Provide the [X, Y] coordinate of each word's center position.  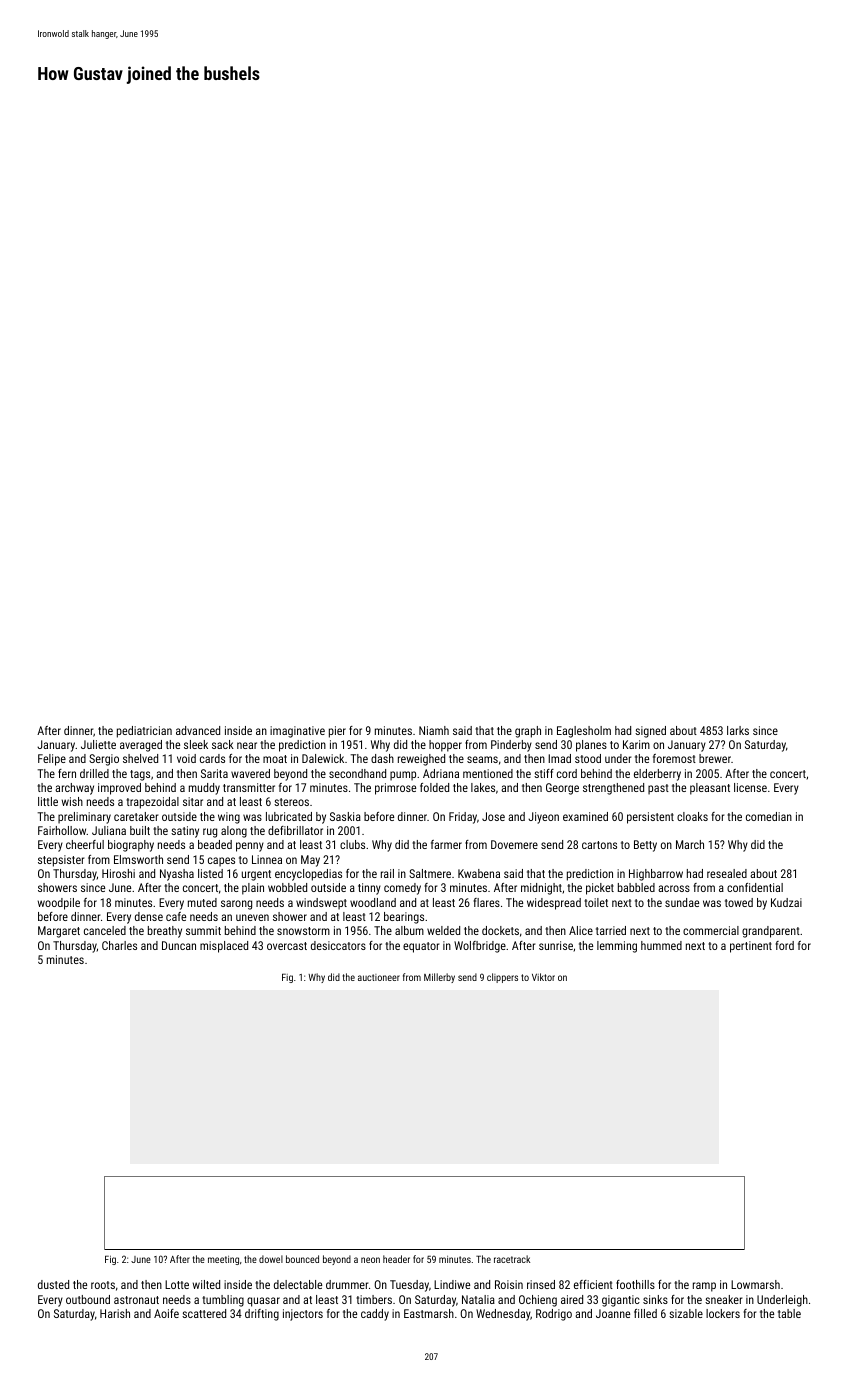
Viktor [543, 977]
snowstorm [303, 931]
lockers [723, 1313]
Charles [119, 945]
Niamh [434, 730]
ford [784, 945]
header [396, 1259]
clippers [502, 978]
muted [202, 902]
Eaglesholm [584, 732]
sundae [682, 902]
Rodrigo [554, 1315]
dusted [53, 1284]
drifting [262, 1315]
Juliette [98, 744]
